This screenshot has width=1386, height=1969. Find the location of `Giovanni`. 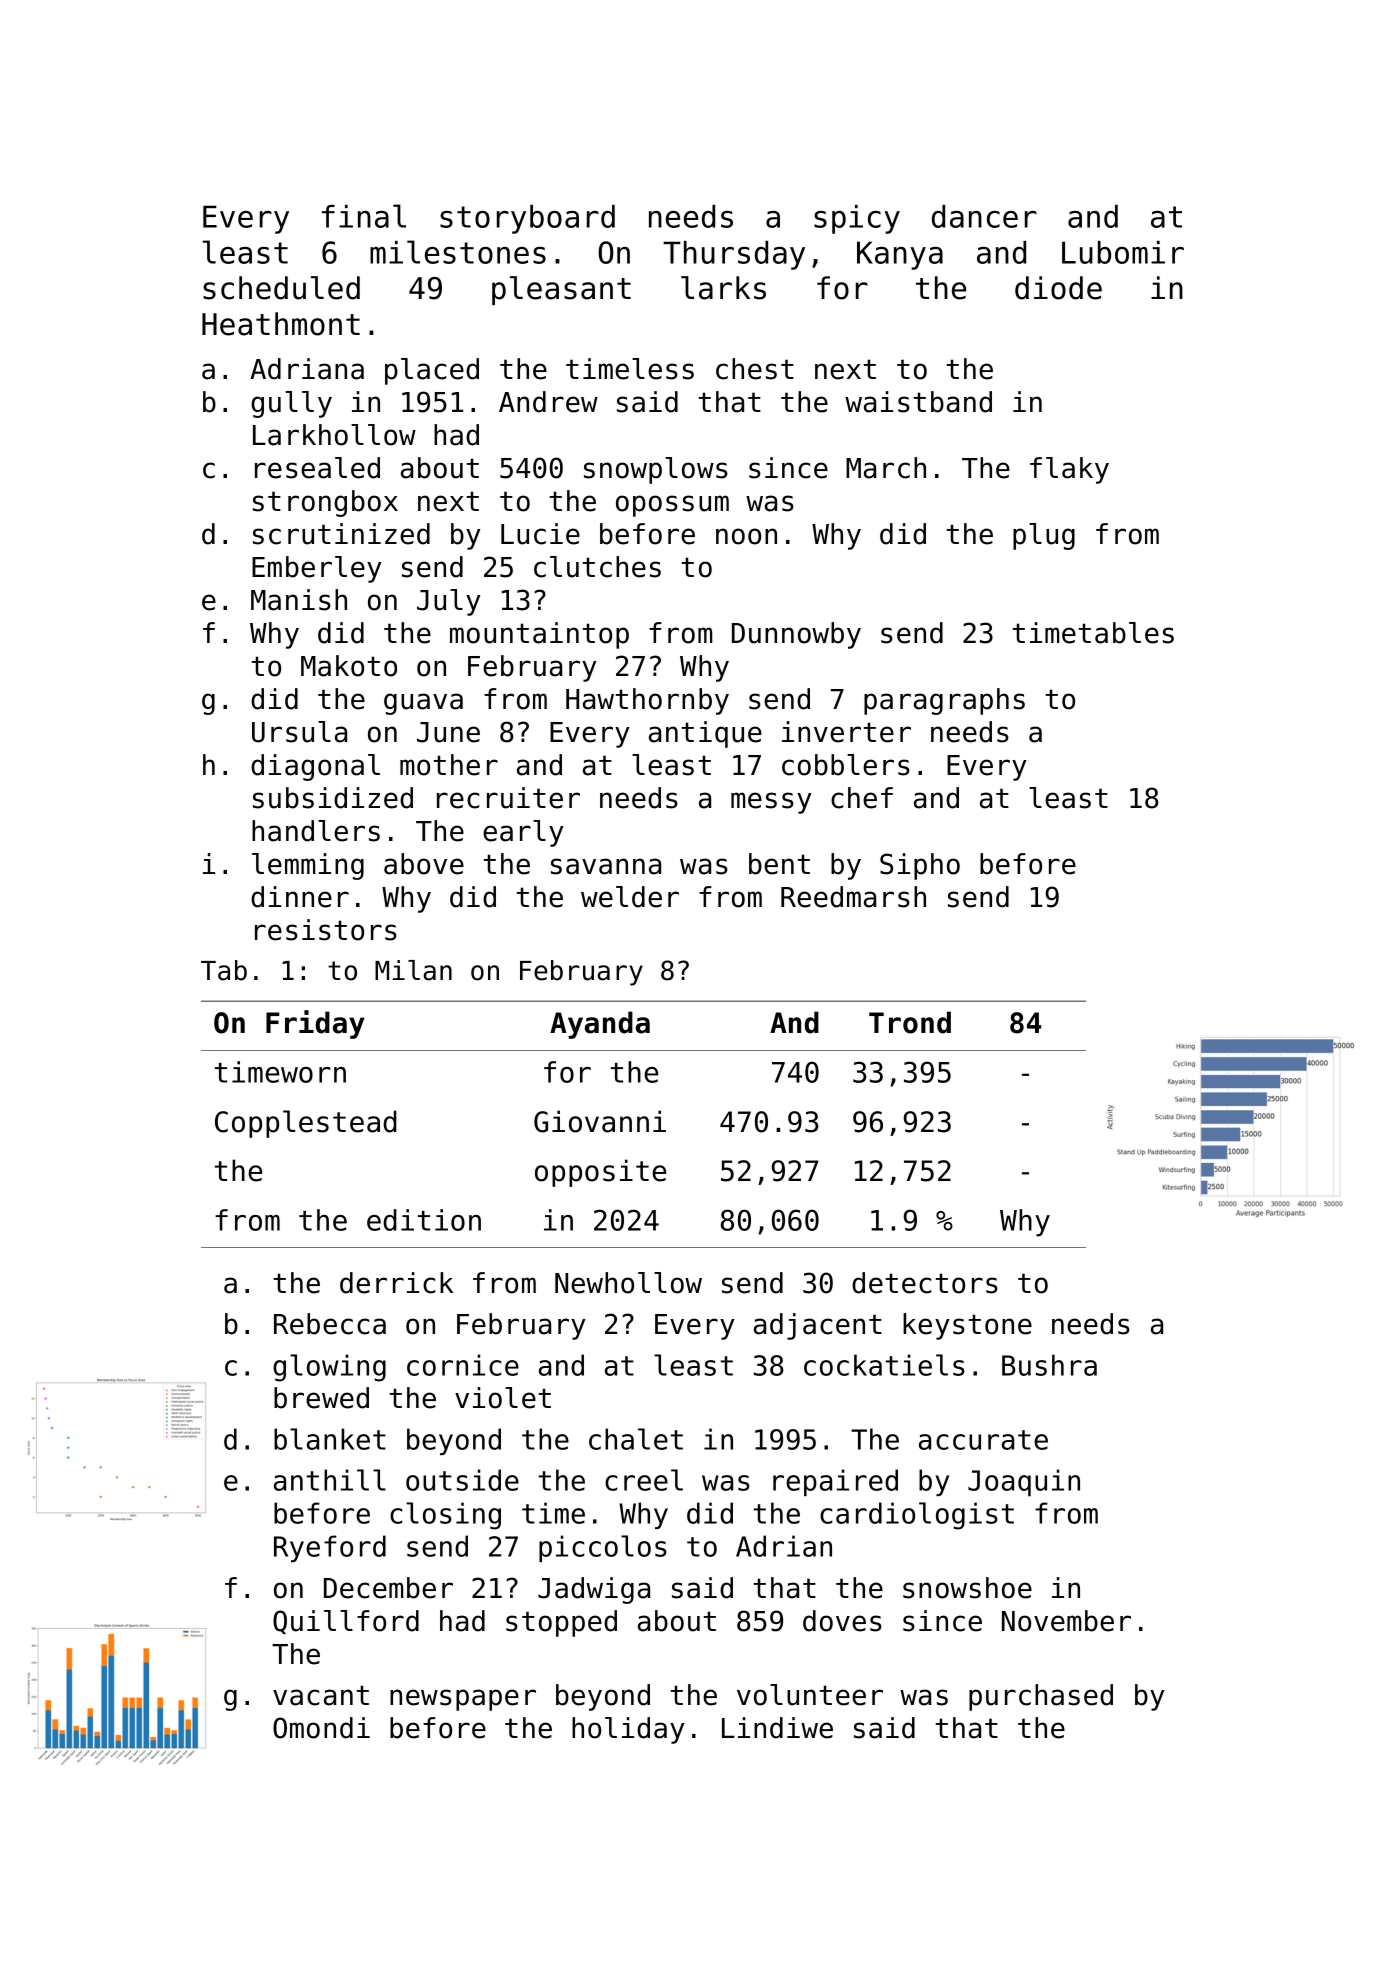

Giovanni is located at coordinates (600, 1121).
